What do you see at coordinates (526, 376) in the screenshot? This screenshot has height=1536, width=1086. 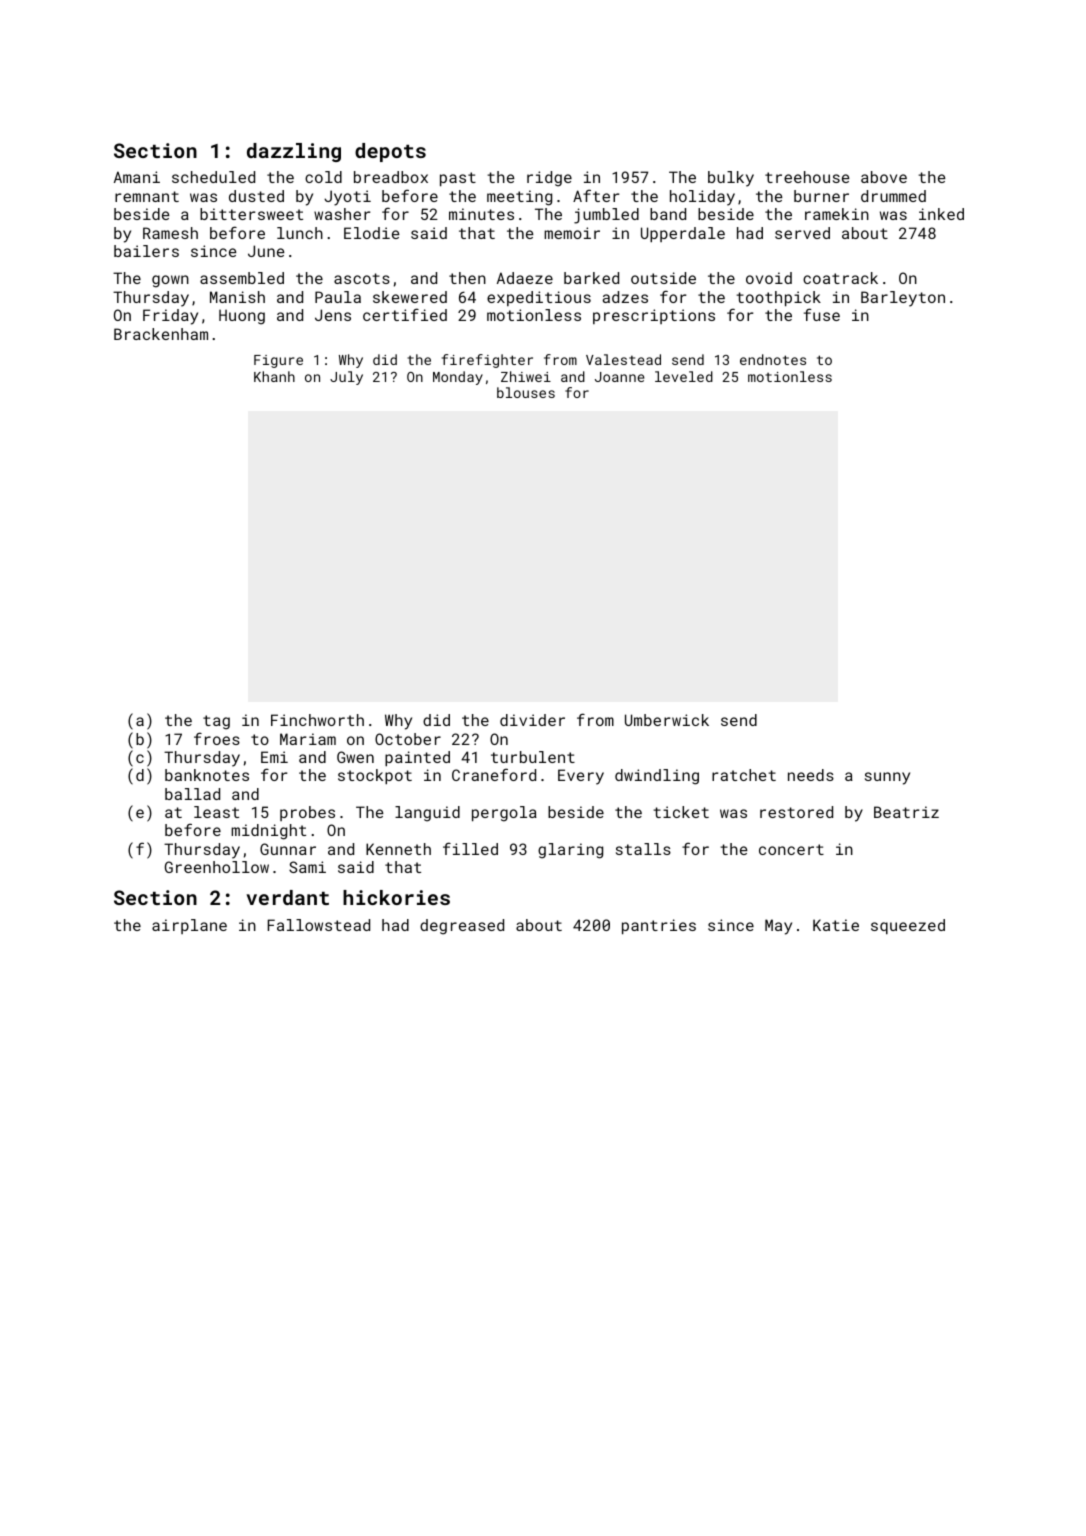 I see `Zhiwei` at bounding box center [526, 376].
